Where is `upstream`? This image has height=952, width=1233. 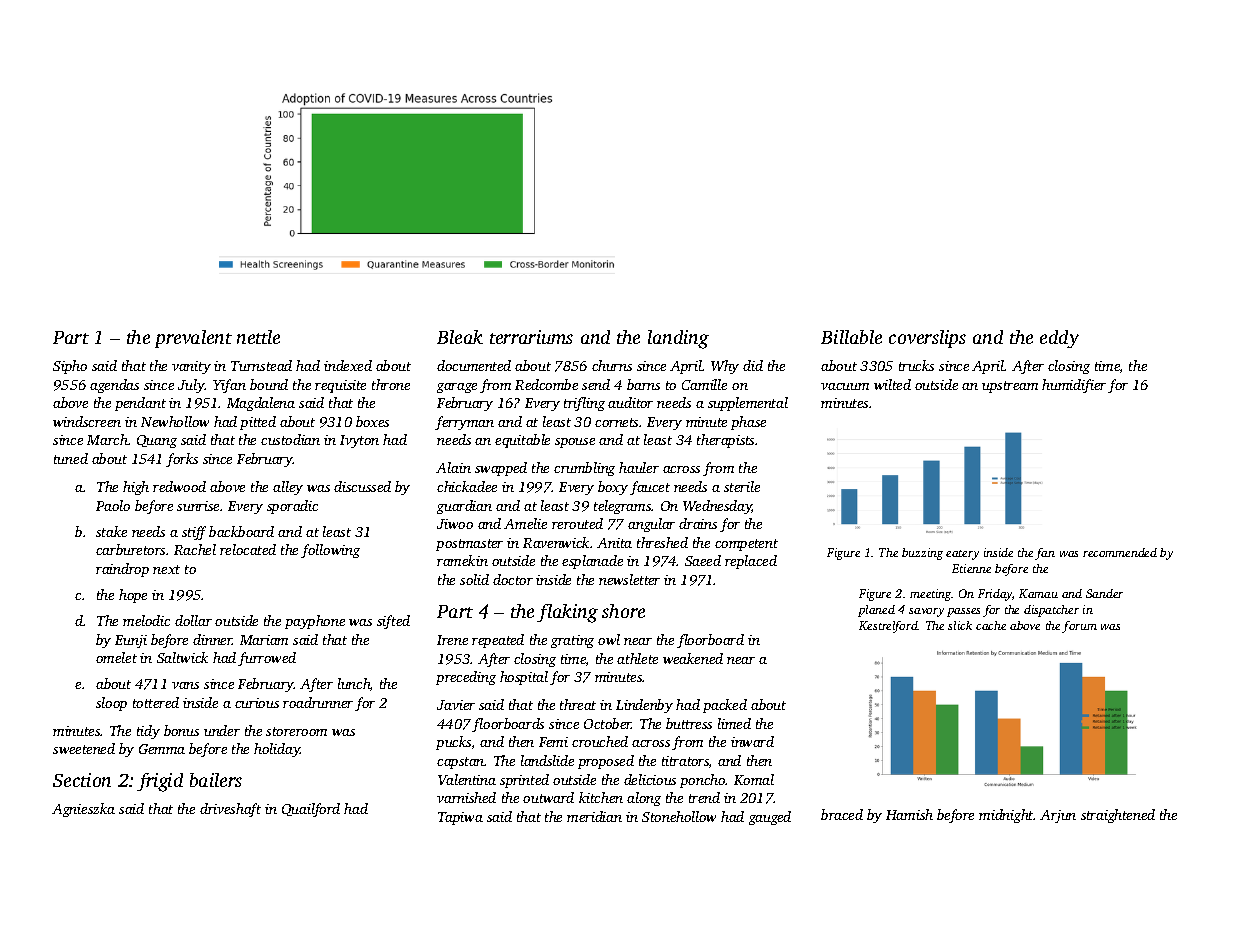 upstream is located at coordinates (1010, 387).
